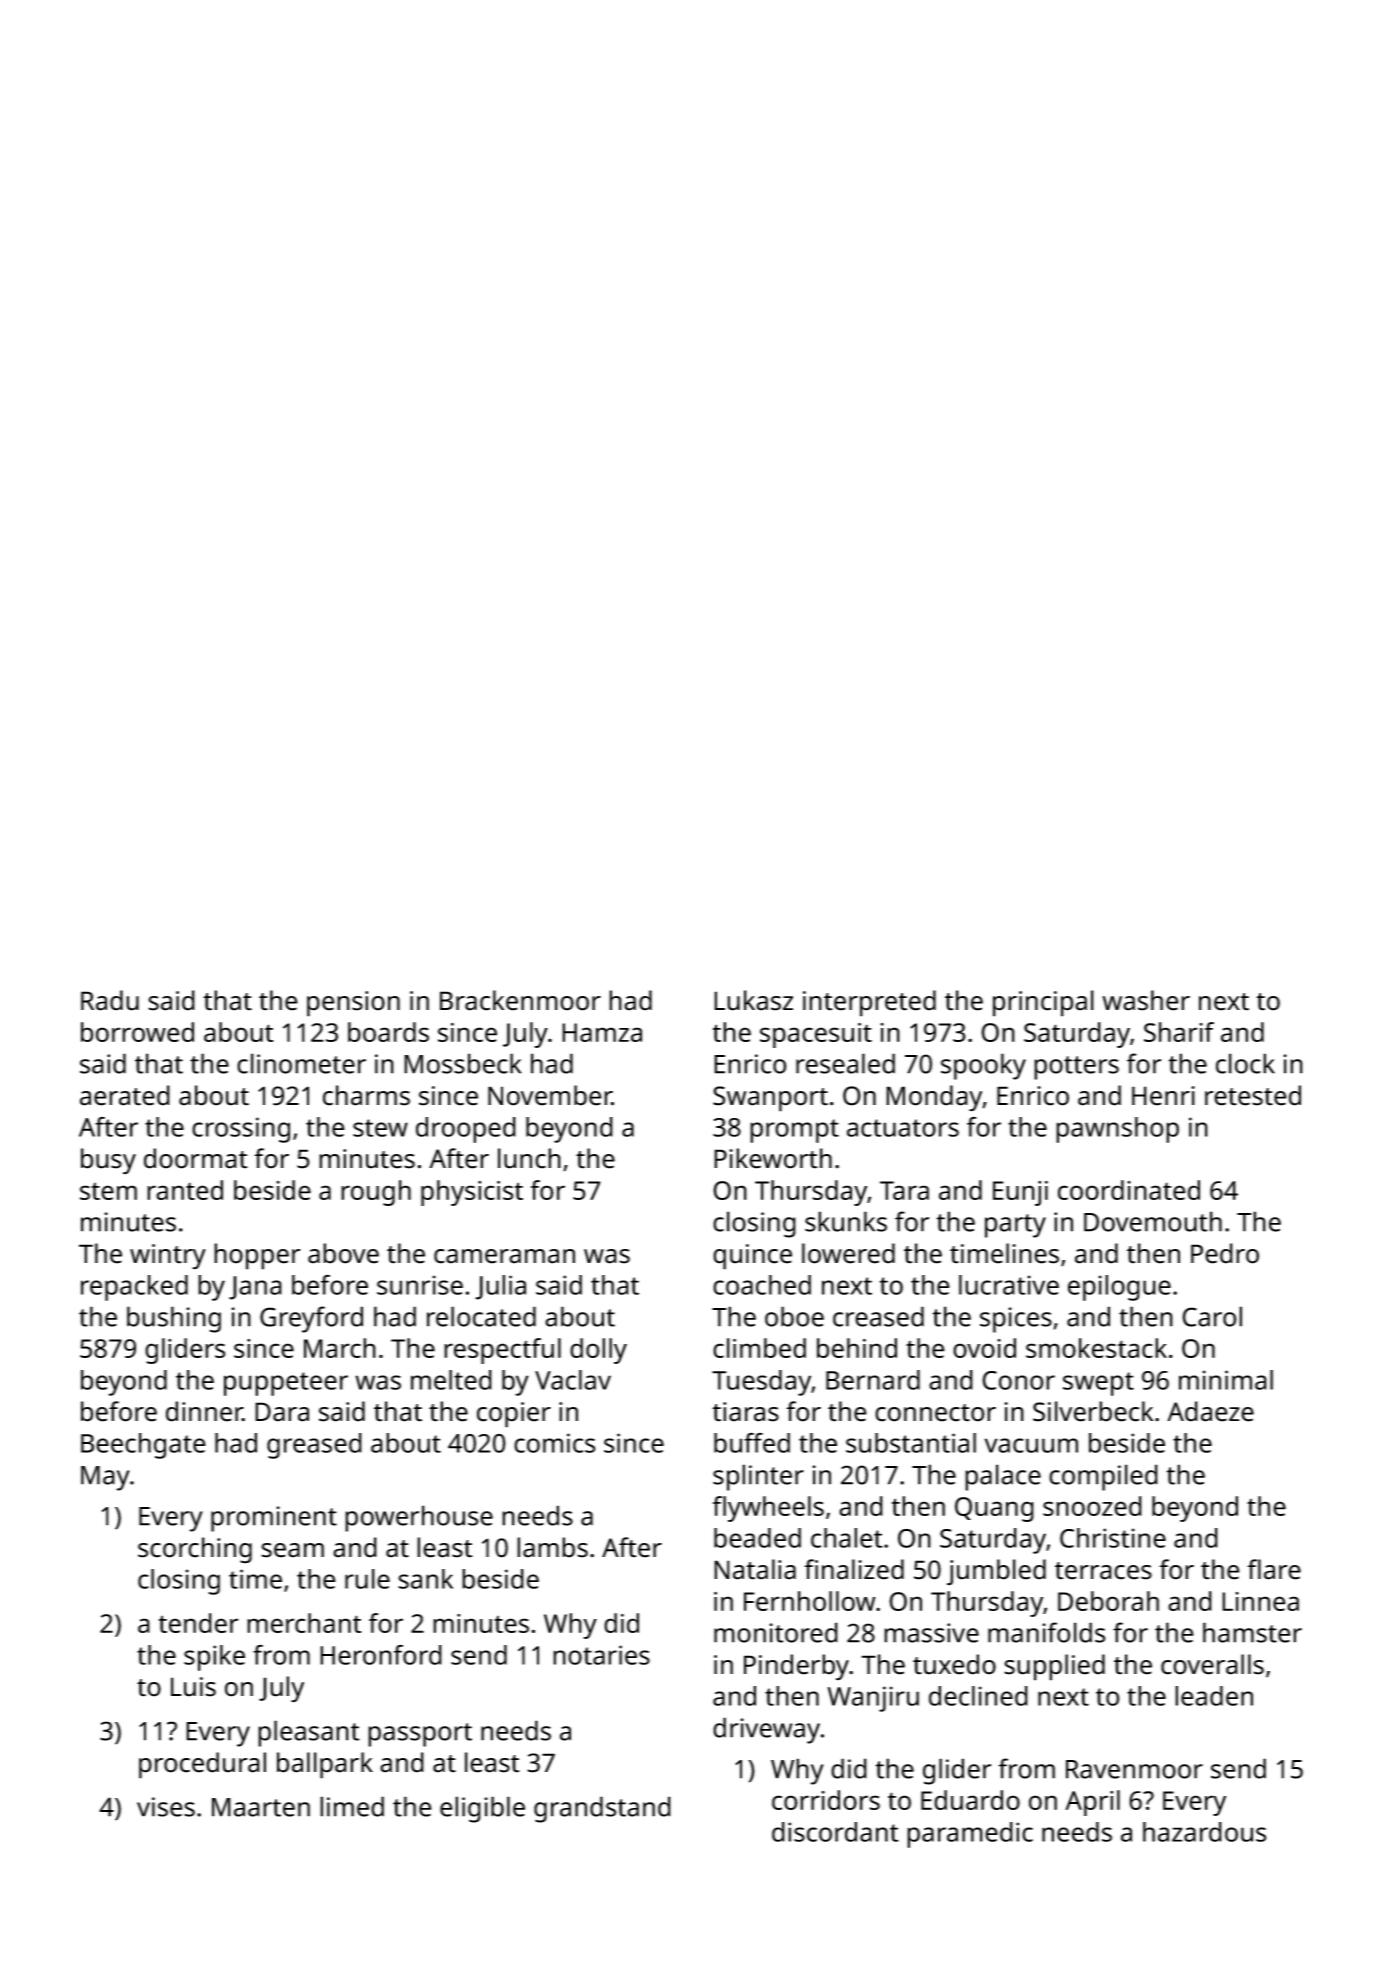 Image resolution: width=1386 pixels, height=1969 pixels. What do you see at coordinates (598, 1351) in the screenshot?
I see `dolly` at bounding box center [598, 1351].
